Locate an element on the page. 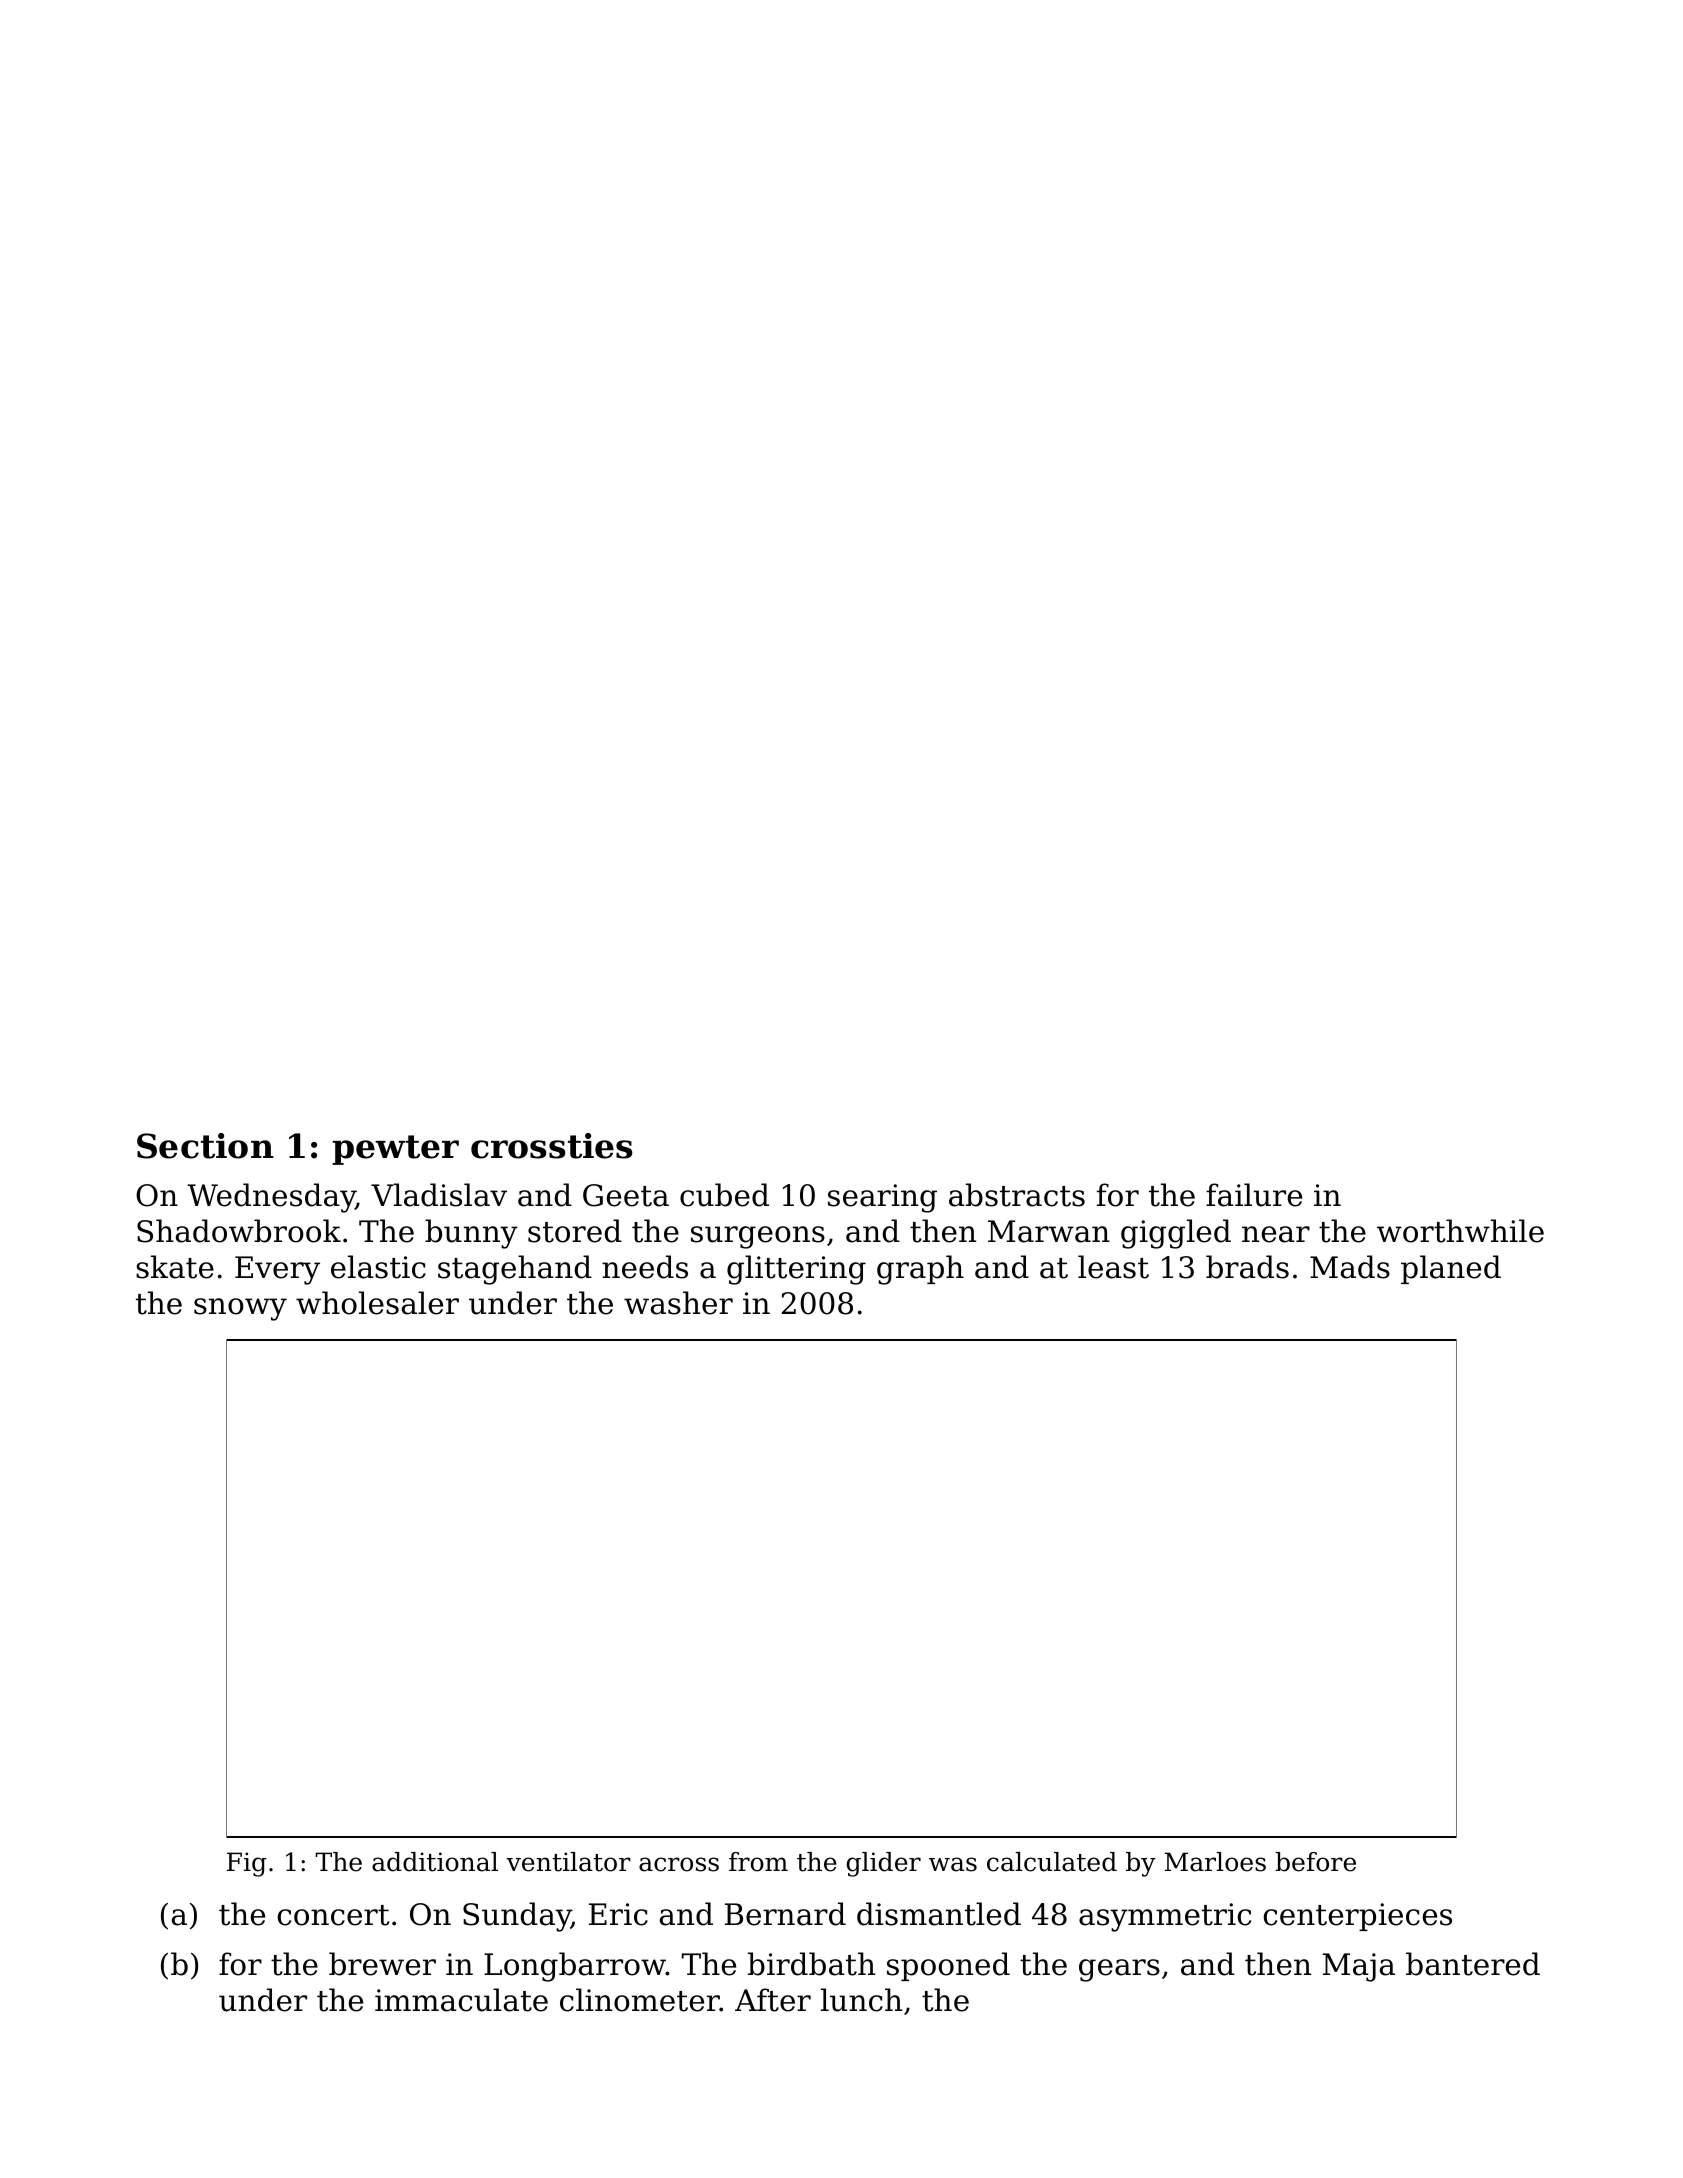 This document has height=2178, width=1683. before is located at coordinates (1315, 1862).
